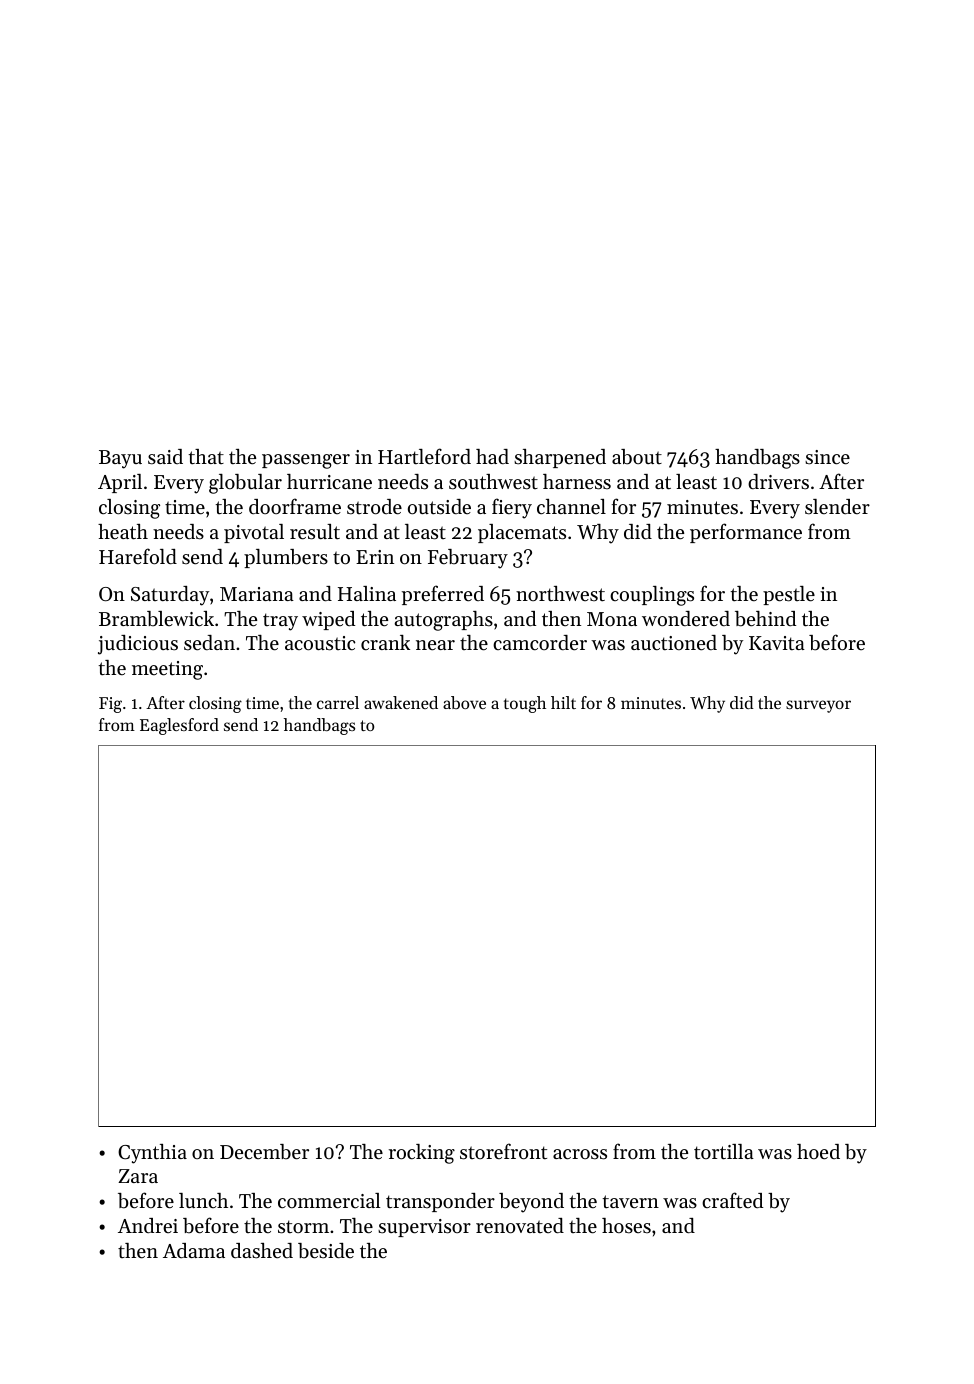 This page has width=974, height=1384. What do you see at coordinates (374, 507) in the page?
I see `strode` at bounding box center [374, 507].
